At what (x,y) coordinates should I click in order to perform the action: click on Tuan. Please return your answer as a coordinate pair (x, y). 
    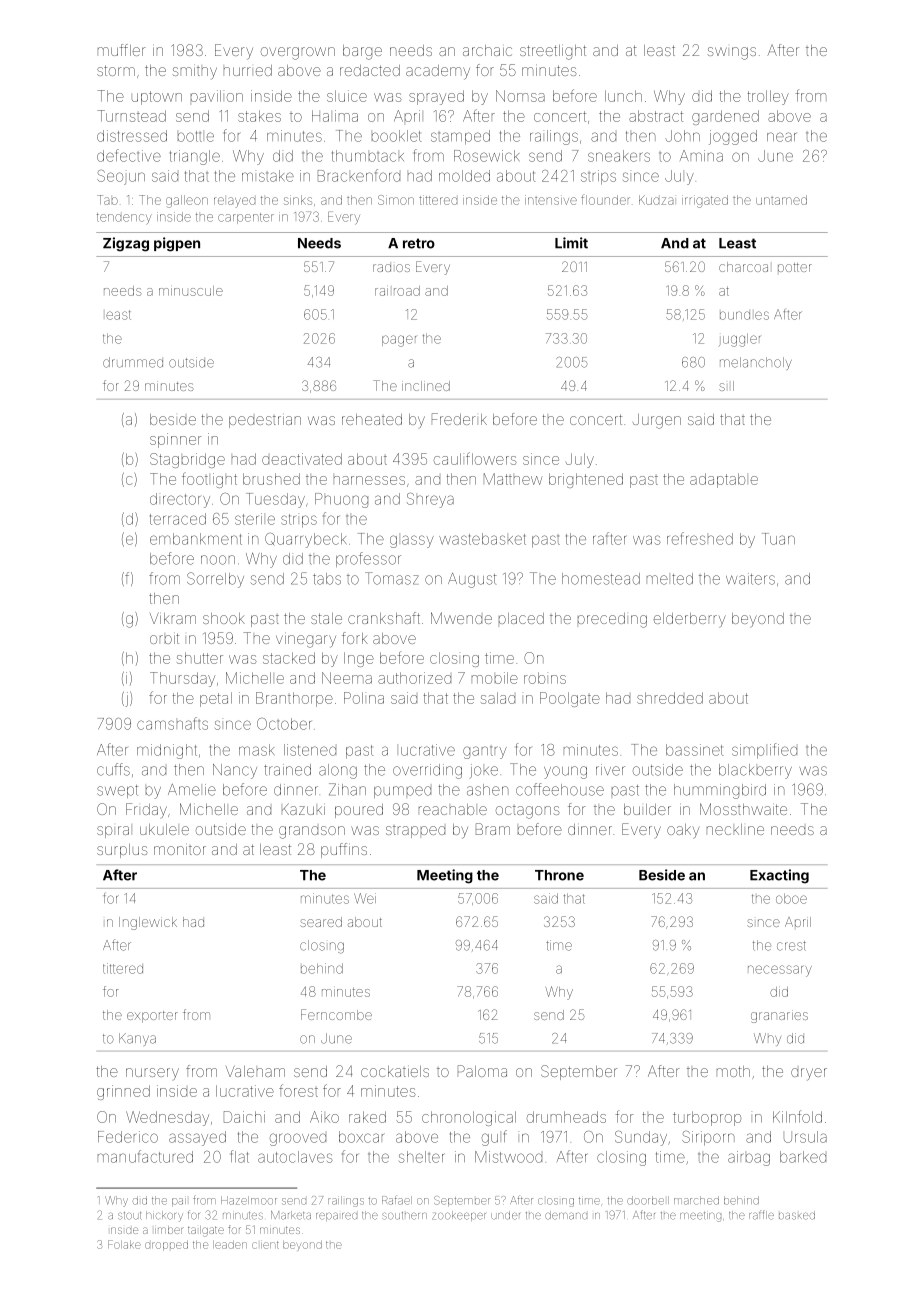
    Looking at the image, I should click on (778, 539).
